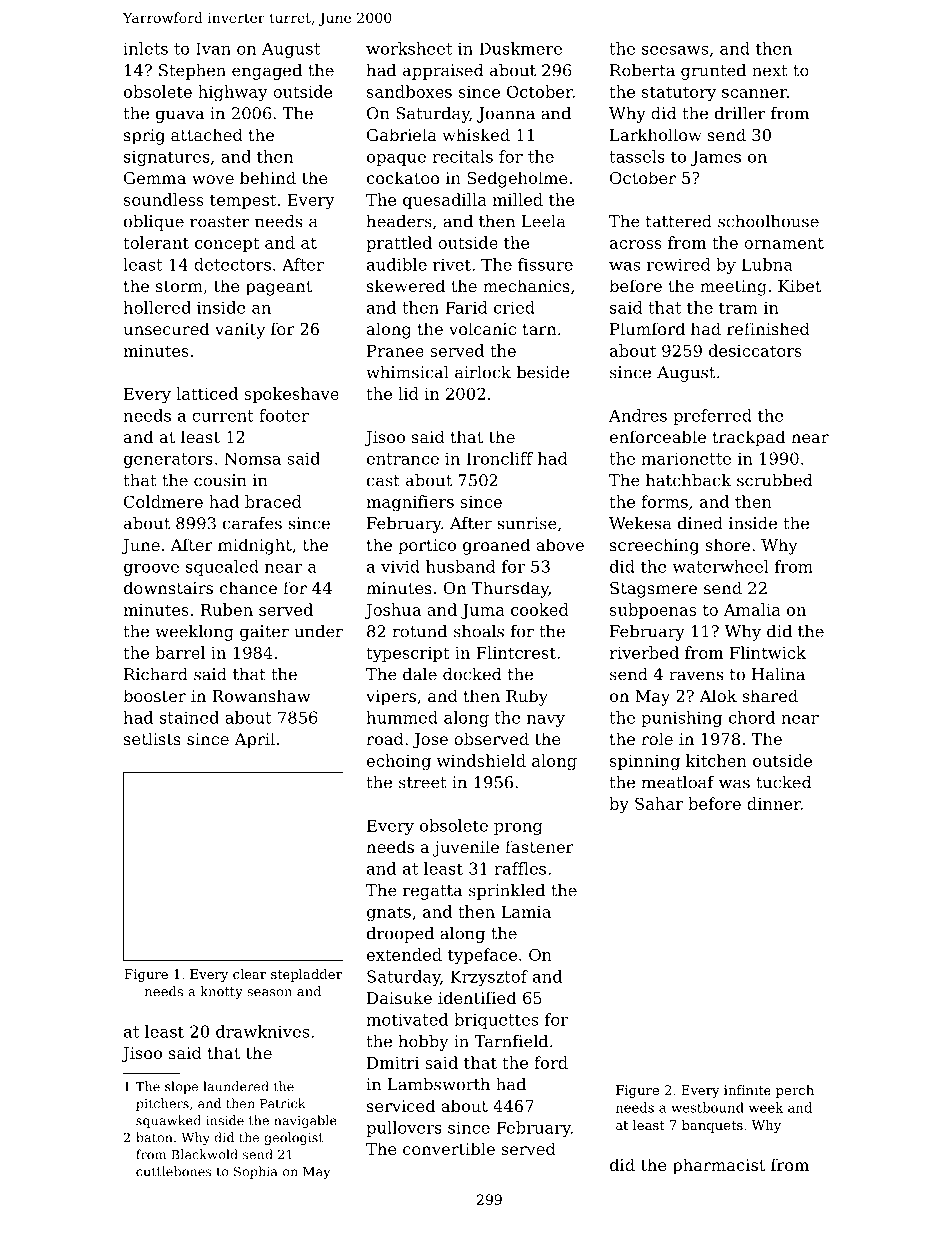 This image has width=952, height=1233. I want to click on kitchen, so click(716, 760).
